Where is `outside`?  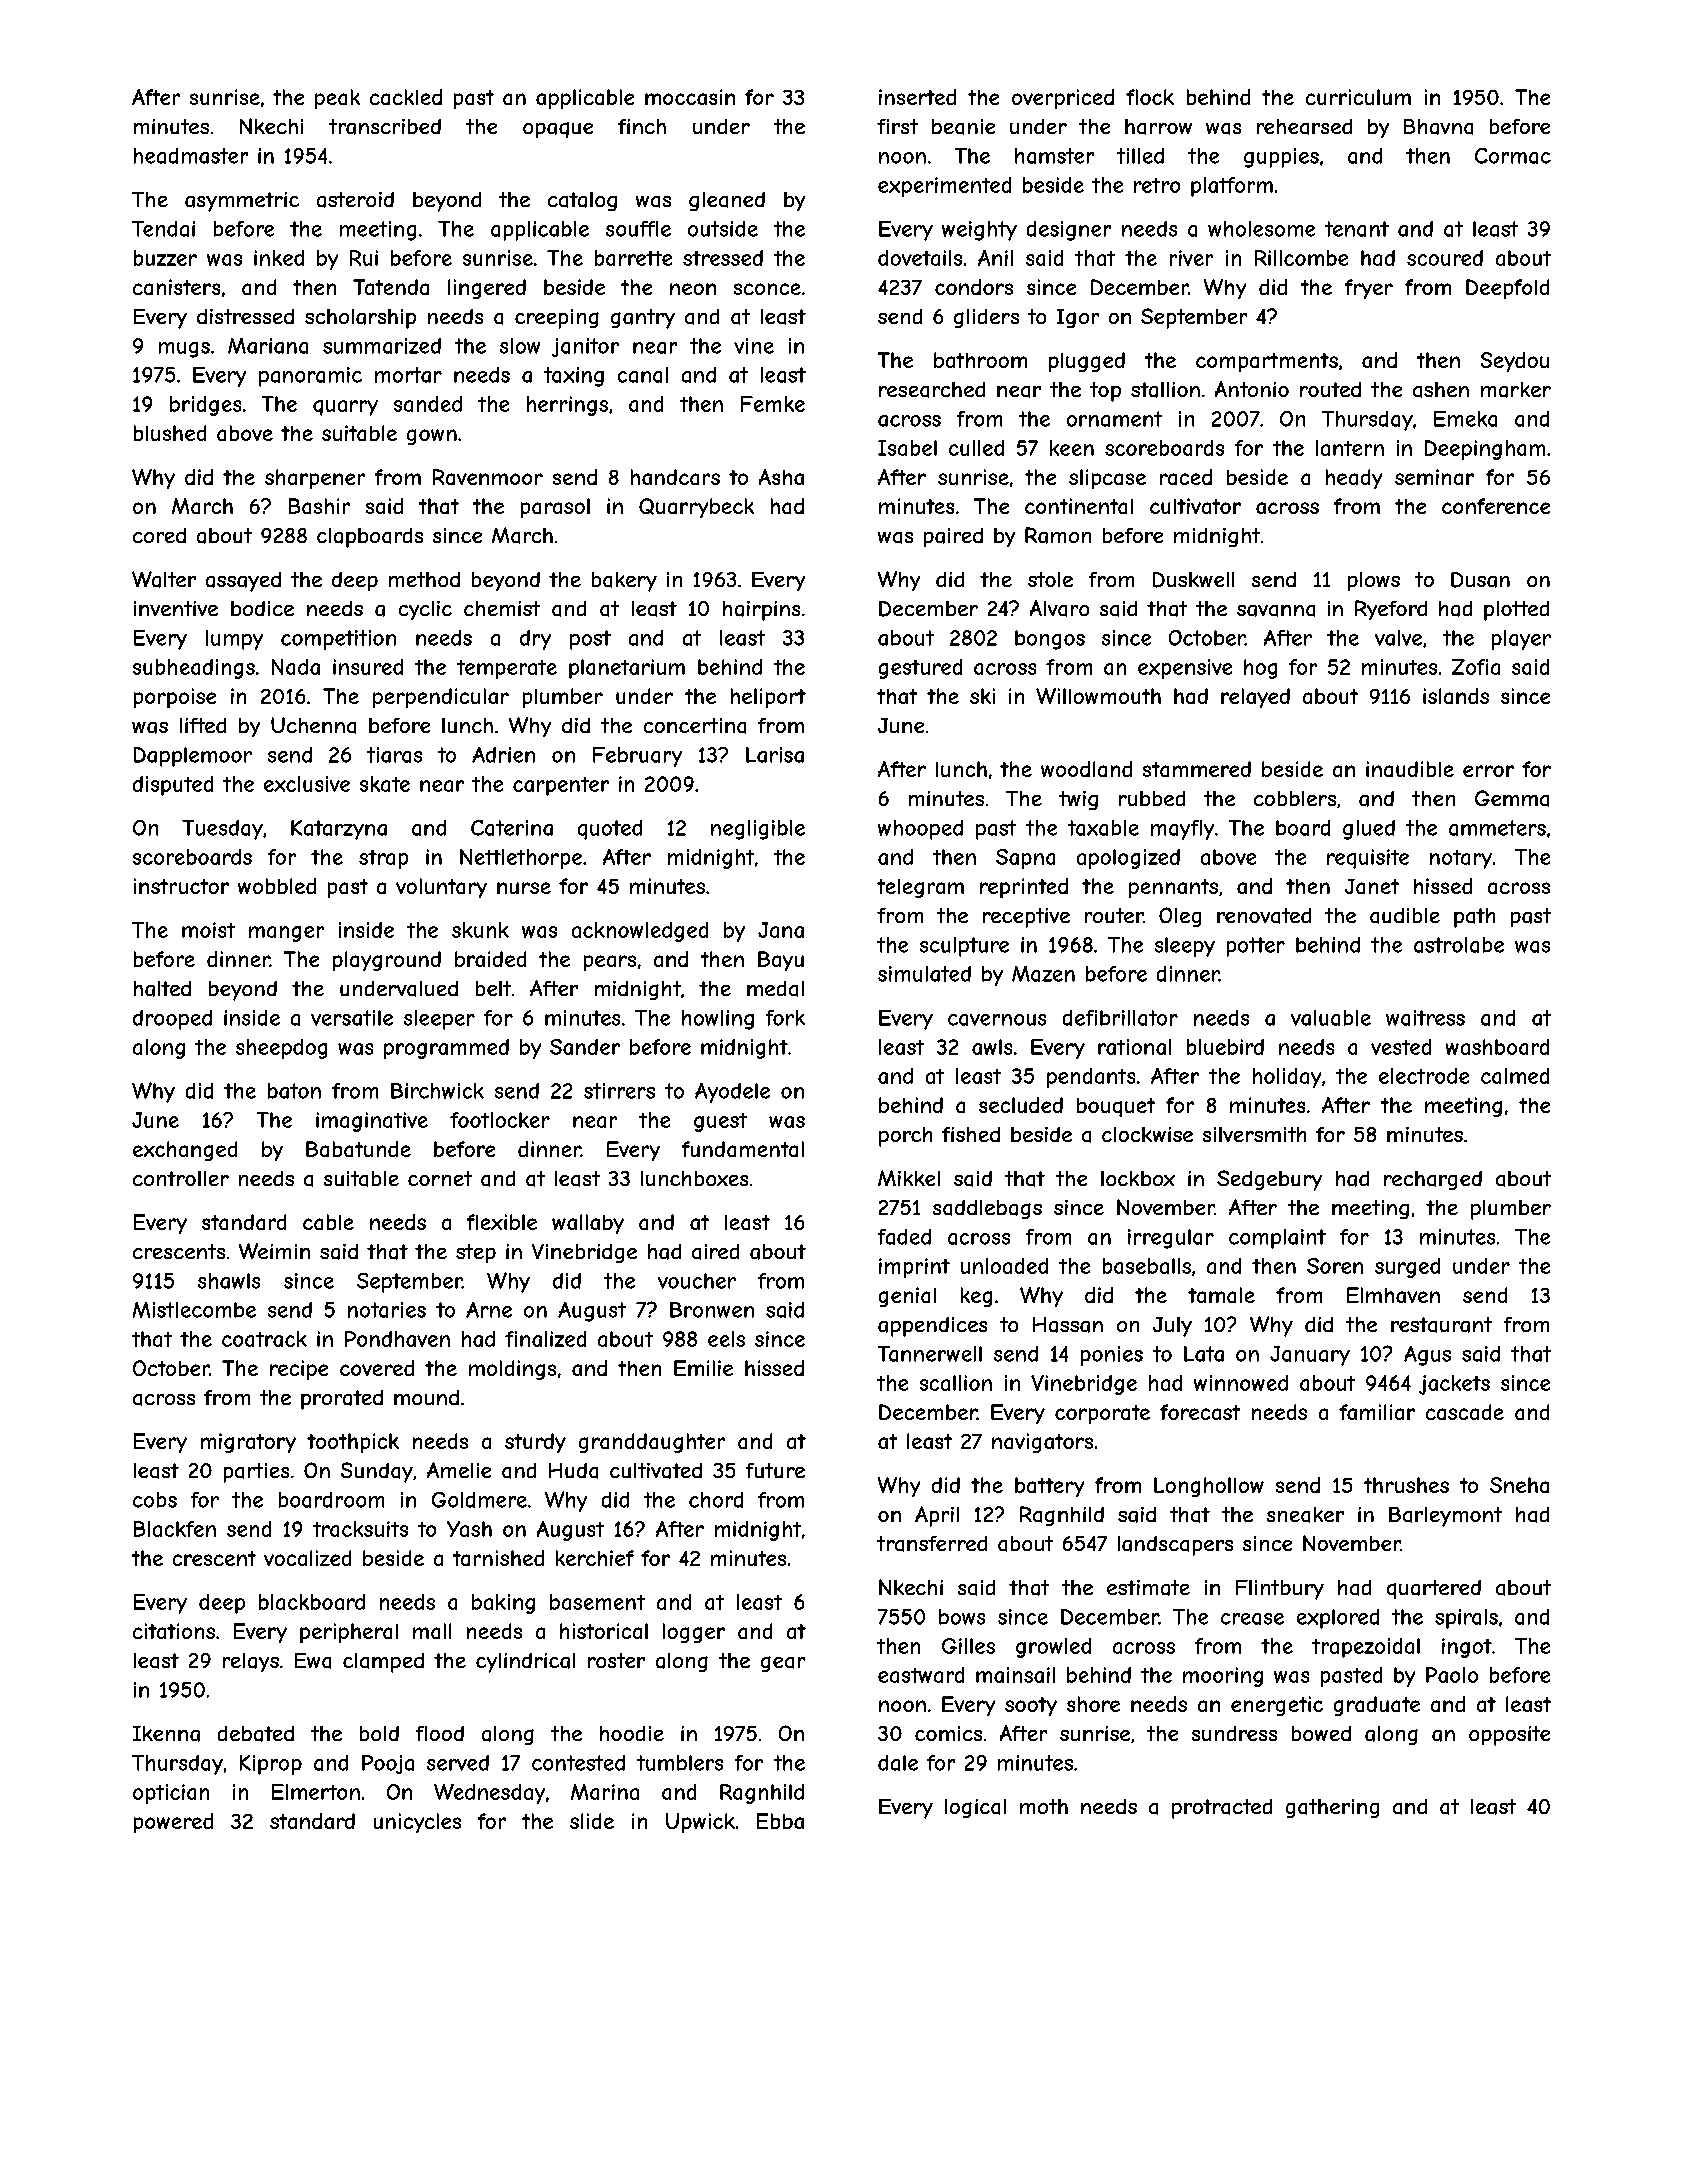 outside is located at coordinates (723, 229).
